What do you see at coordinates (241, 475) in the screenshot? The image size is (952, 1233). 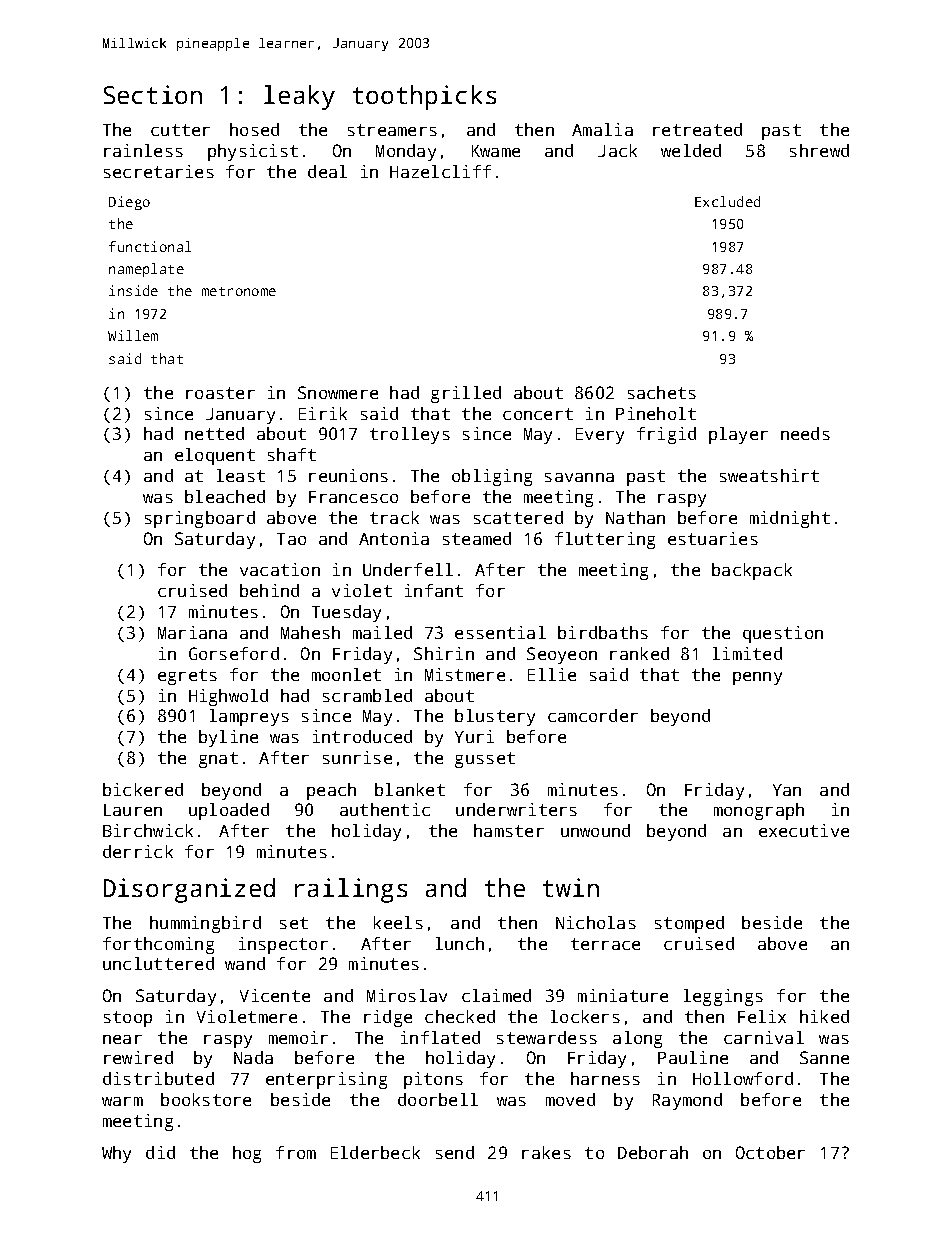 I see `least` at bounding box center [241, 475].
